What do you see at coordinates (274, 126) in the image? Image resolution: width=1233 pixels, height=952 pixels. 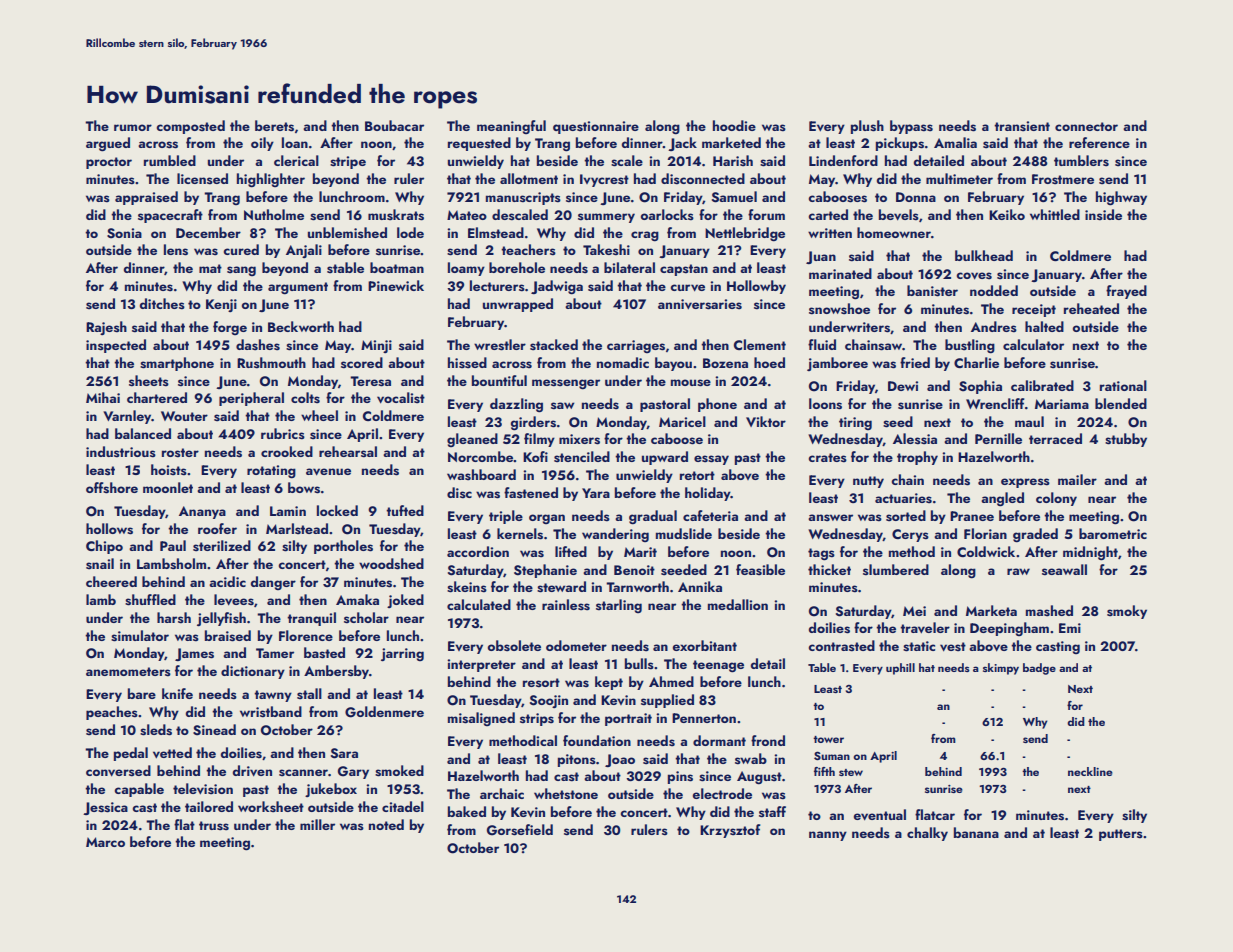 I see `berets` at bounding box center [274, 126].
